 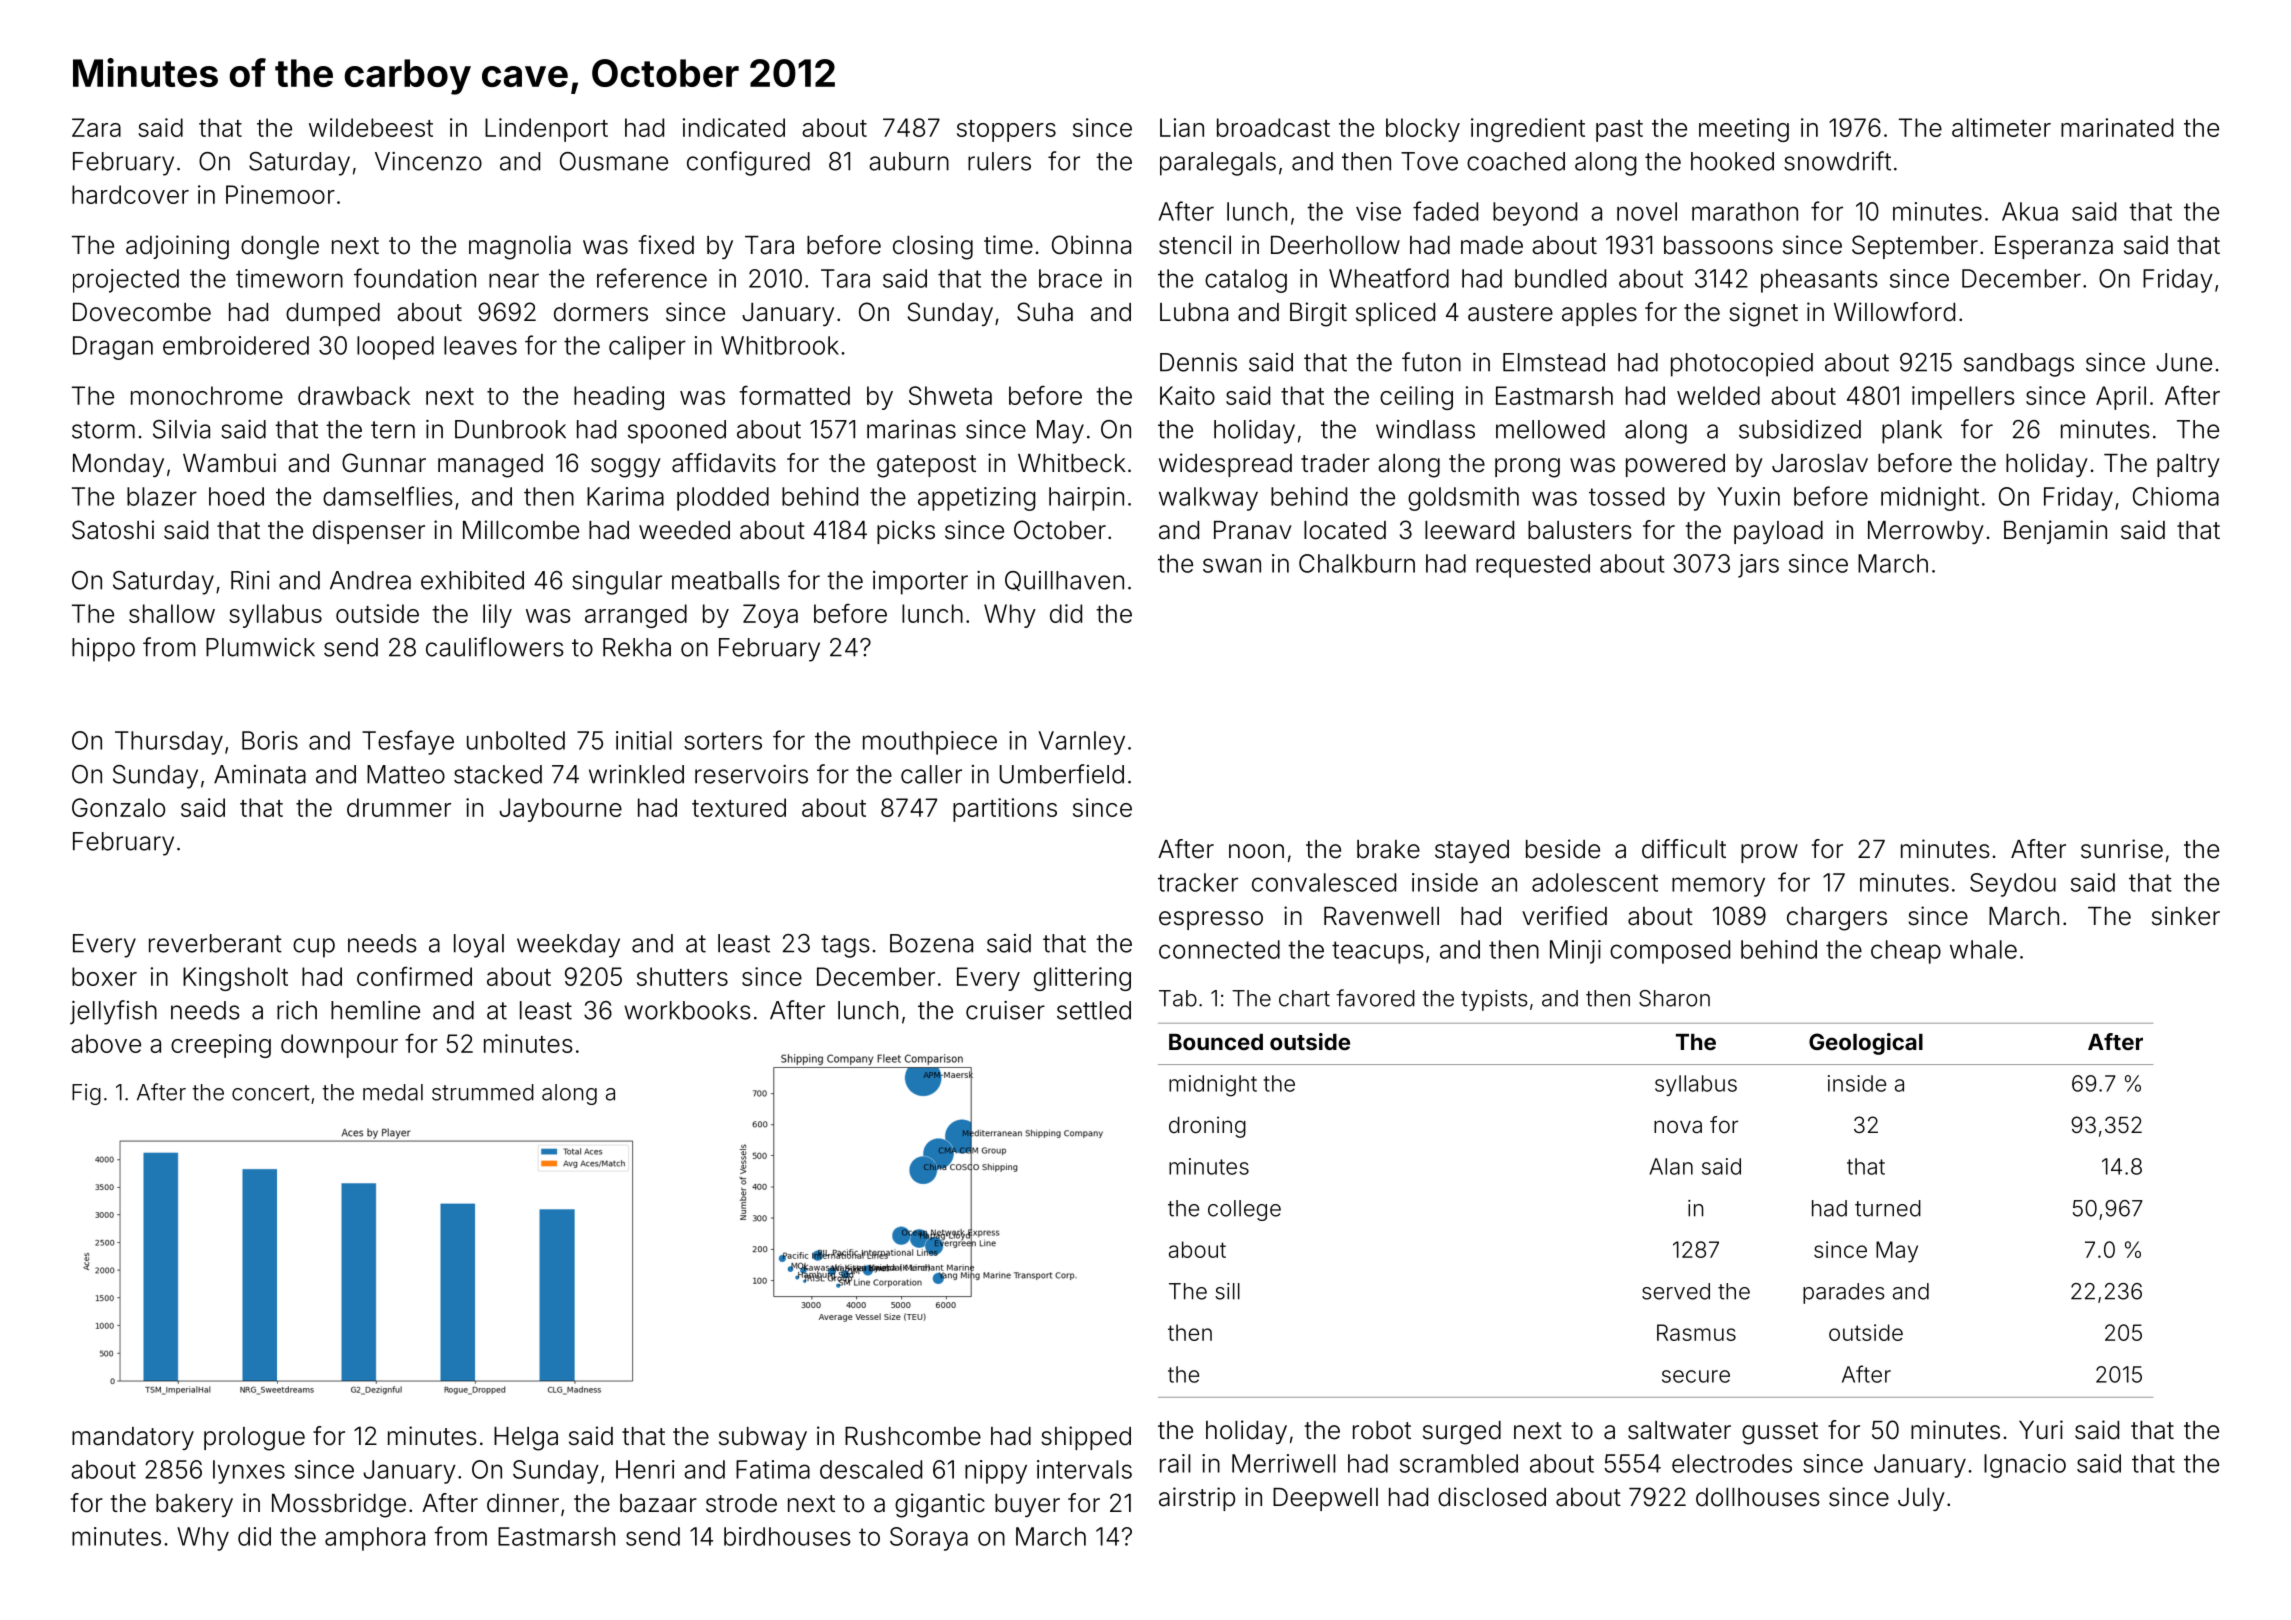 I want to click on amphora, so click(x=375, y=1539).
